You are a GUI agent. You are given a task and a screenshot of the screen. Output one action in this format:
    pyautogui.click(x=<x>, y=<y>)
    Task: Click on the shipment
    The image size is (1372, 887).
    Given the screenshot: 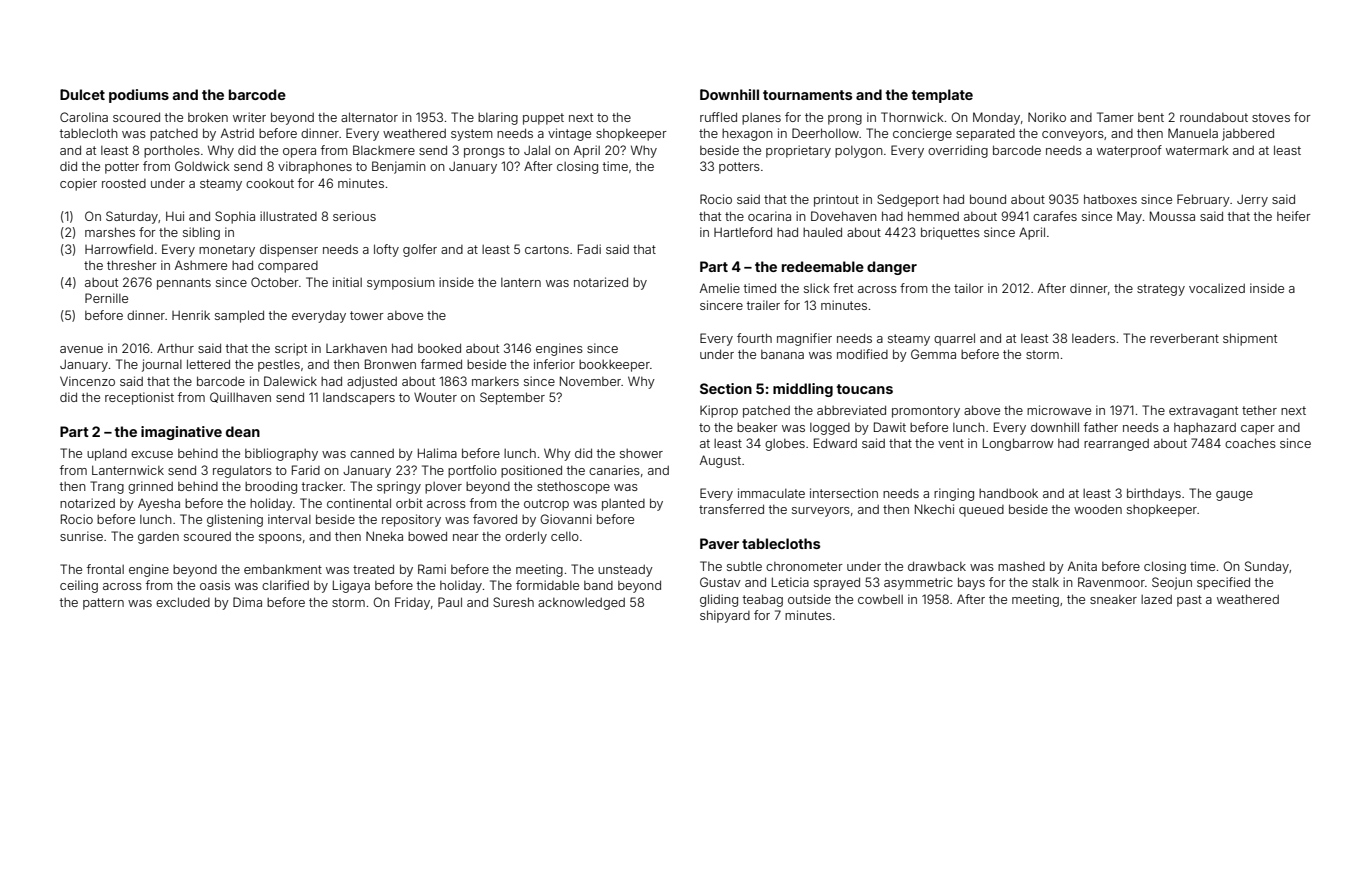 What is the action you would take?
    pyautogui.click(x=1250, y=339)
